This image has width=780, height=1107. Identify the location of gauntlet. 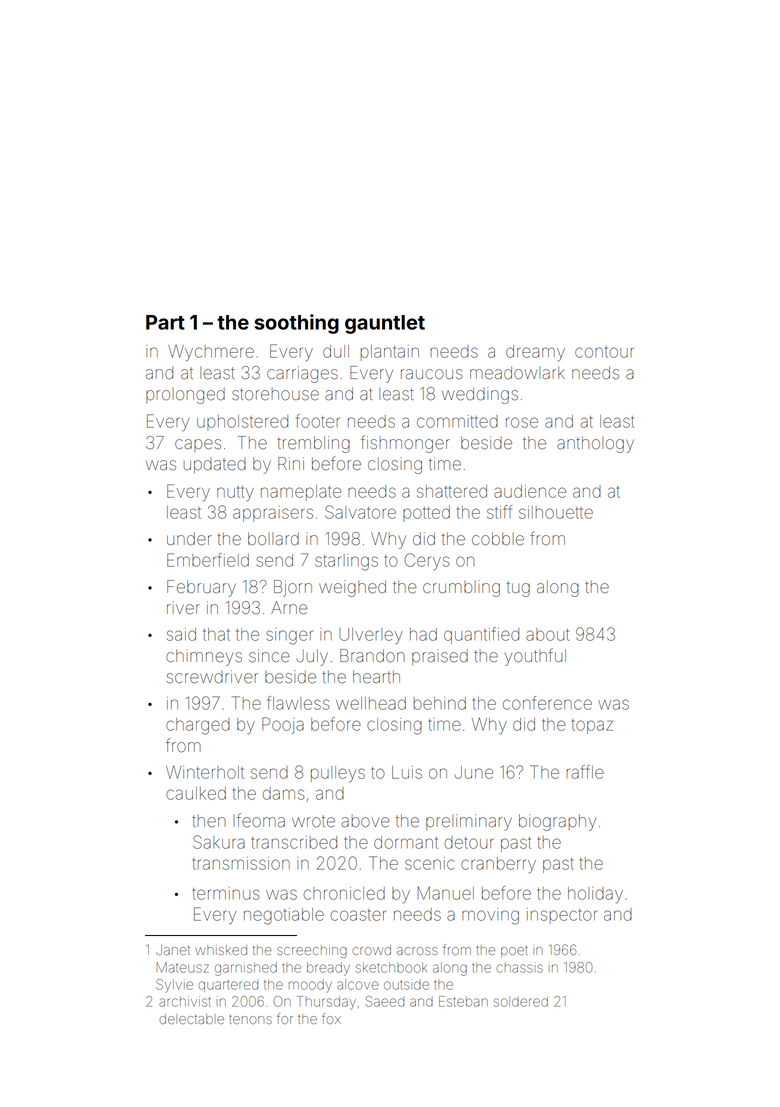
(385, 324).
